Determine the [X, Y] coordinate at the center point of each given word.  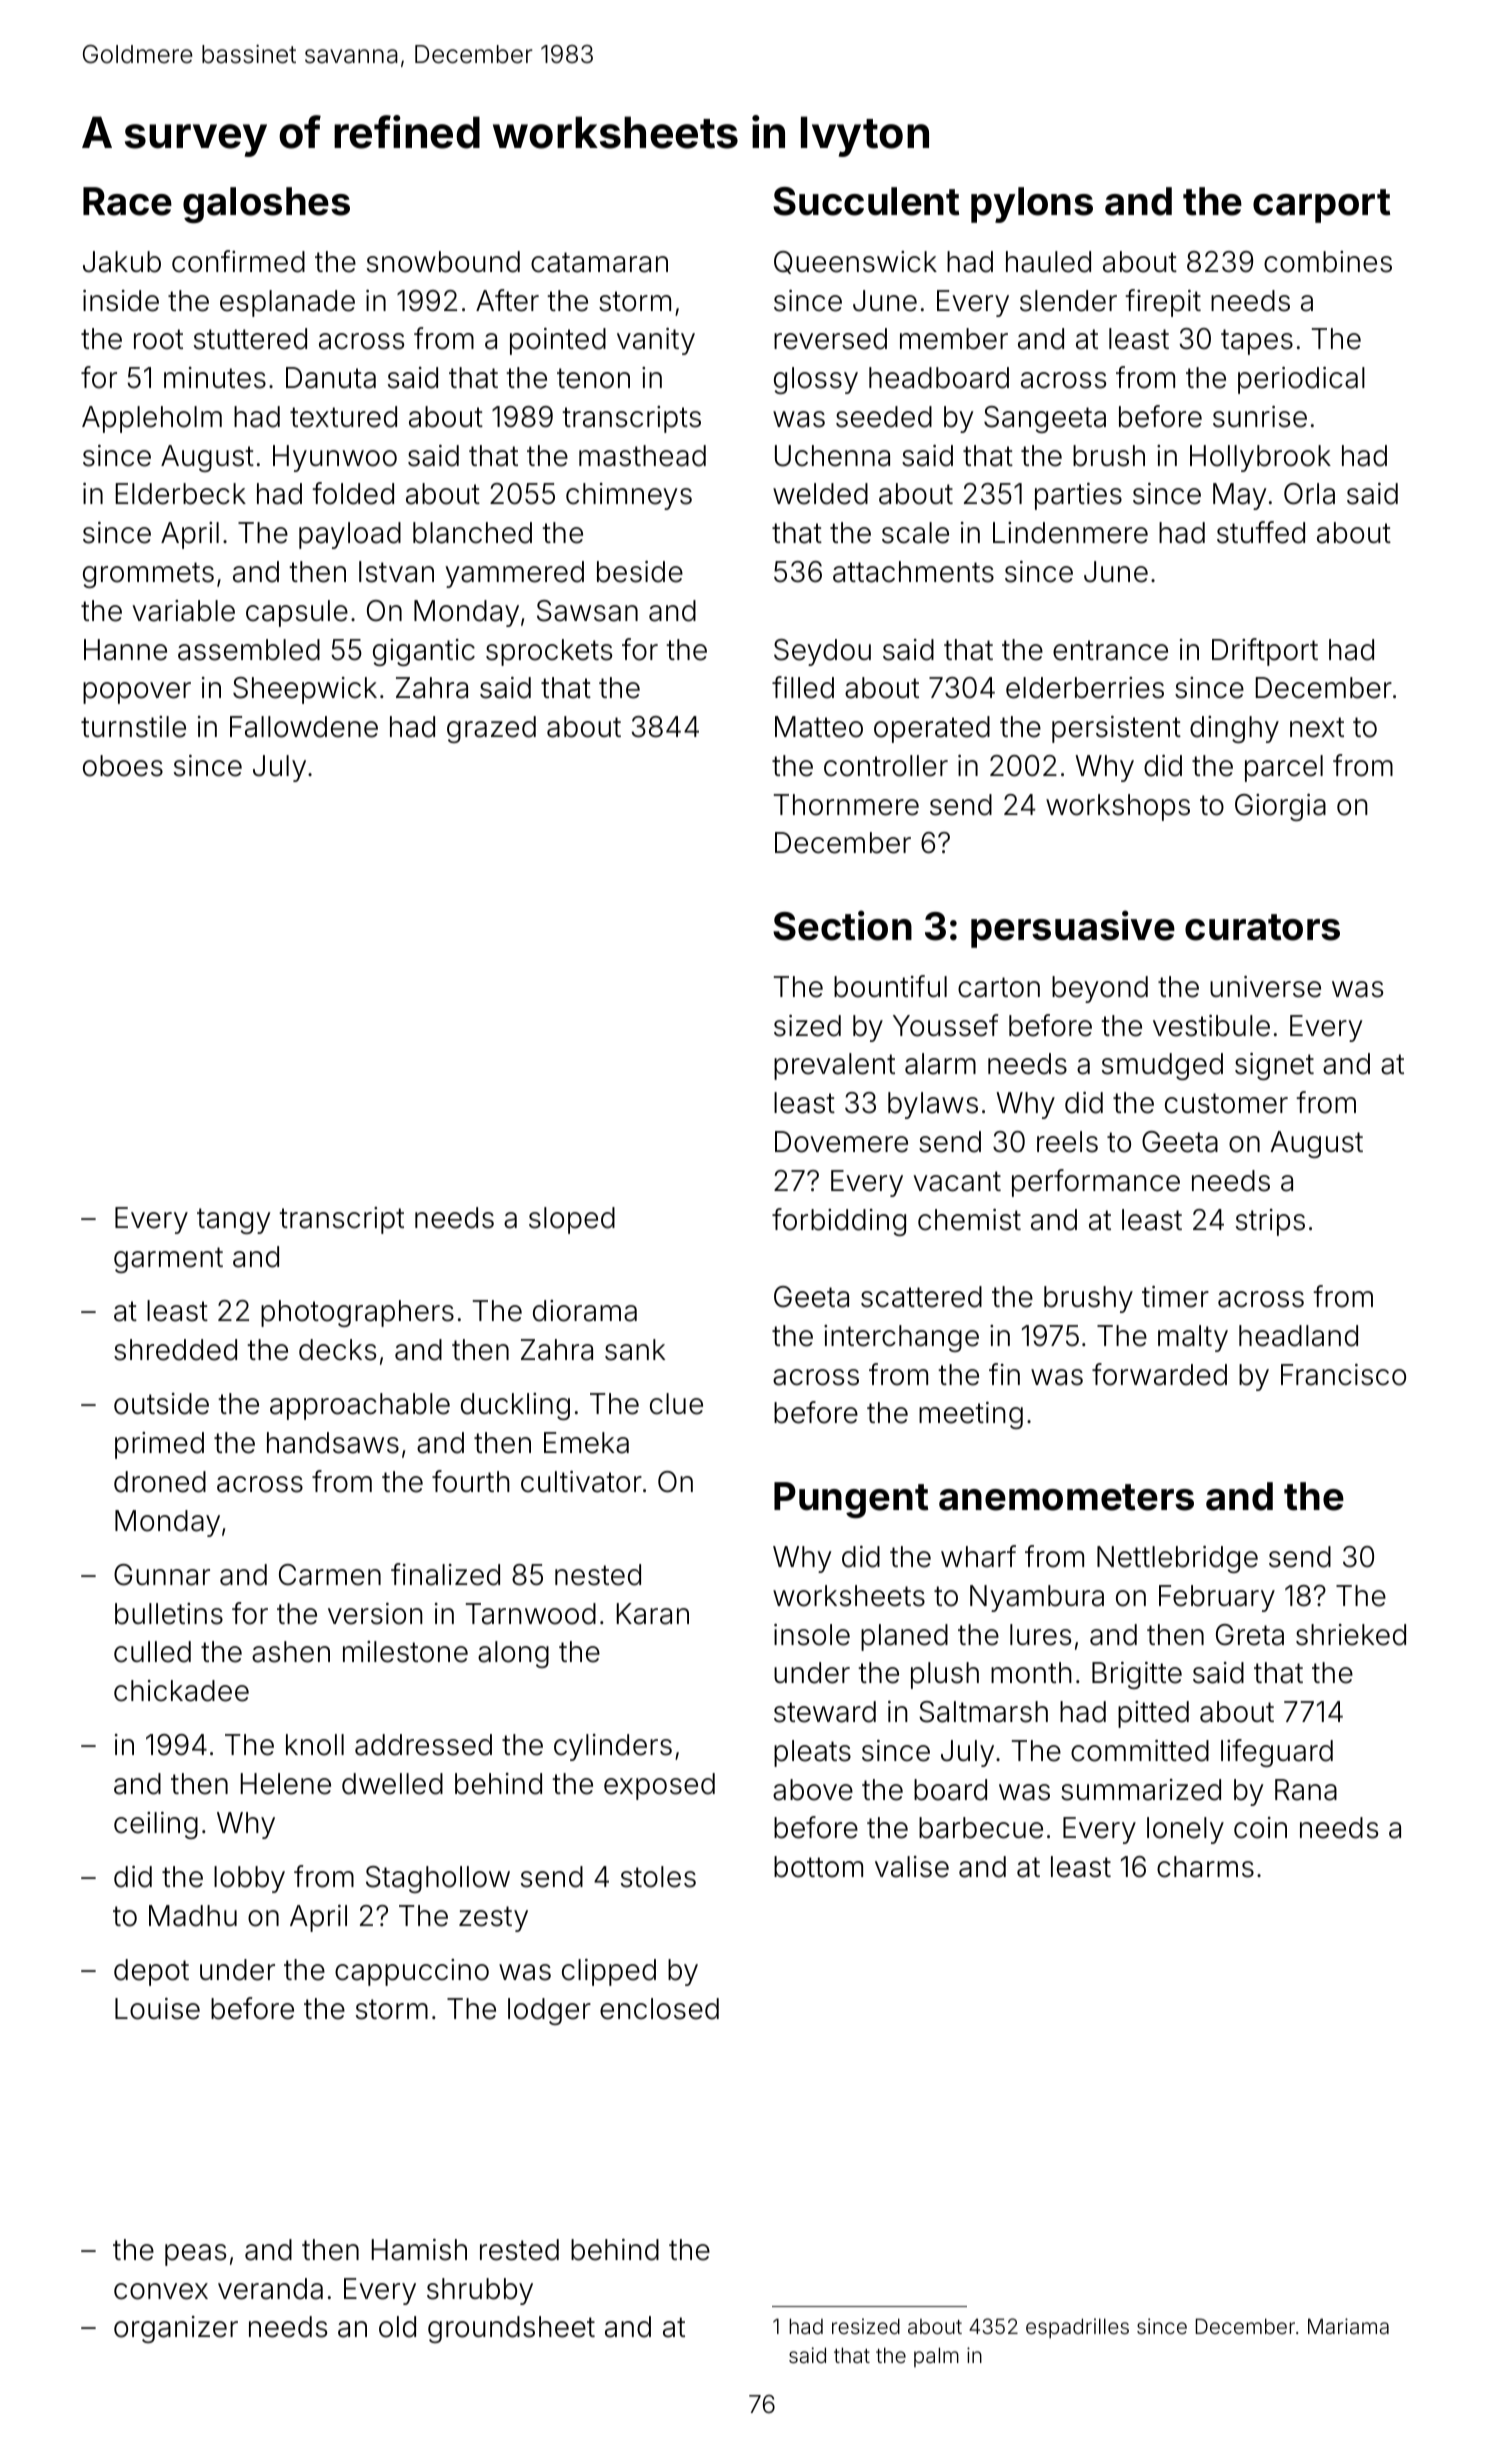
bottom [818, 1867]
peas [195, 2255]
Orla [1309, 494]
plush [945, 1675]
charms [1205, 1867]
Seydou [822, 652]
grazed [491, 729]
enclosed [659, 2009]
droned [160, 1482]
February [1217, 1598]
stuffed [1261, 532]
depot [151, 1972]
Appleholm [152, 419]
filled [803, 687]
